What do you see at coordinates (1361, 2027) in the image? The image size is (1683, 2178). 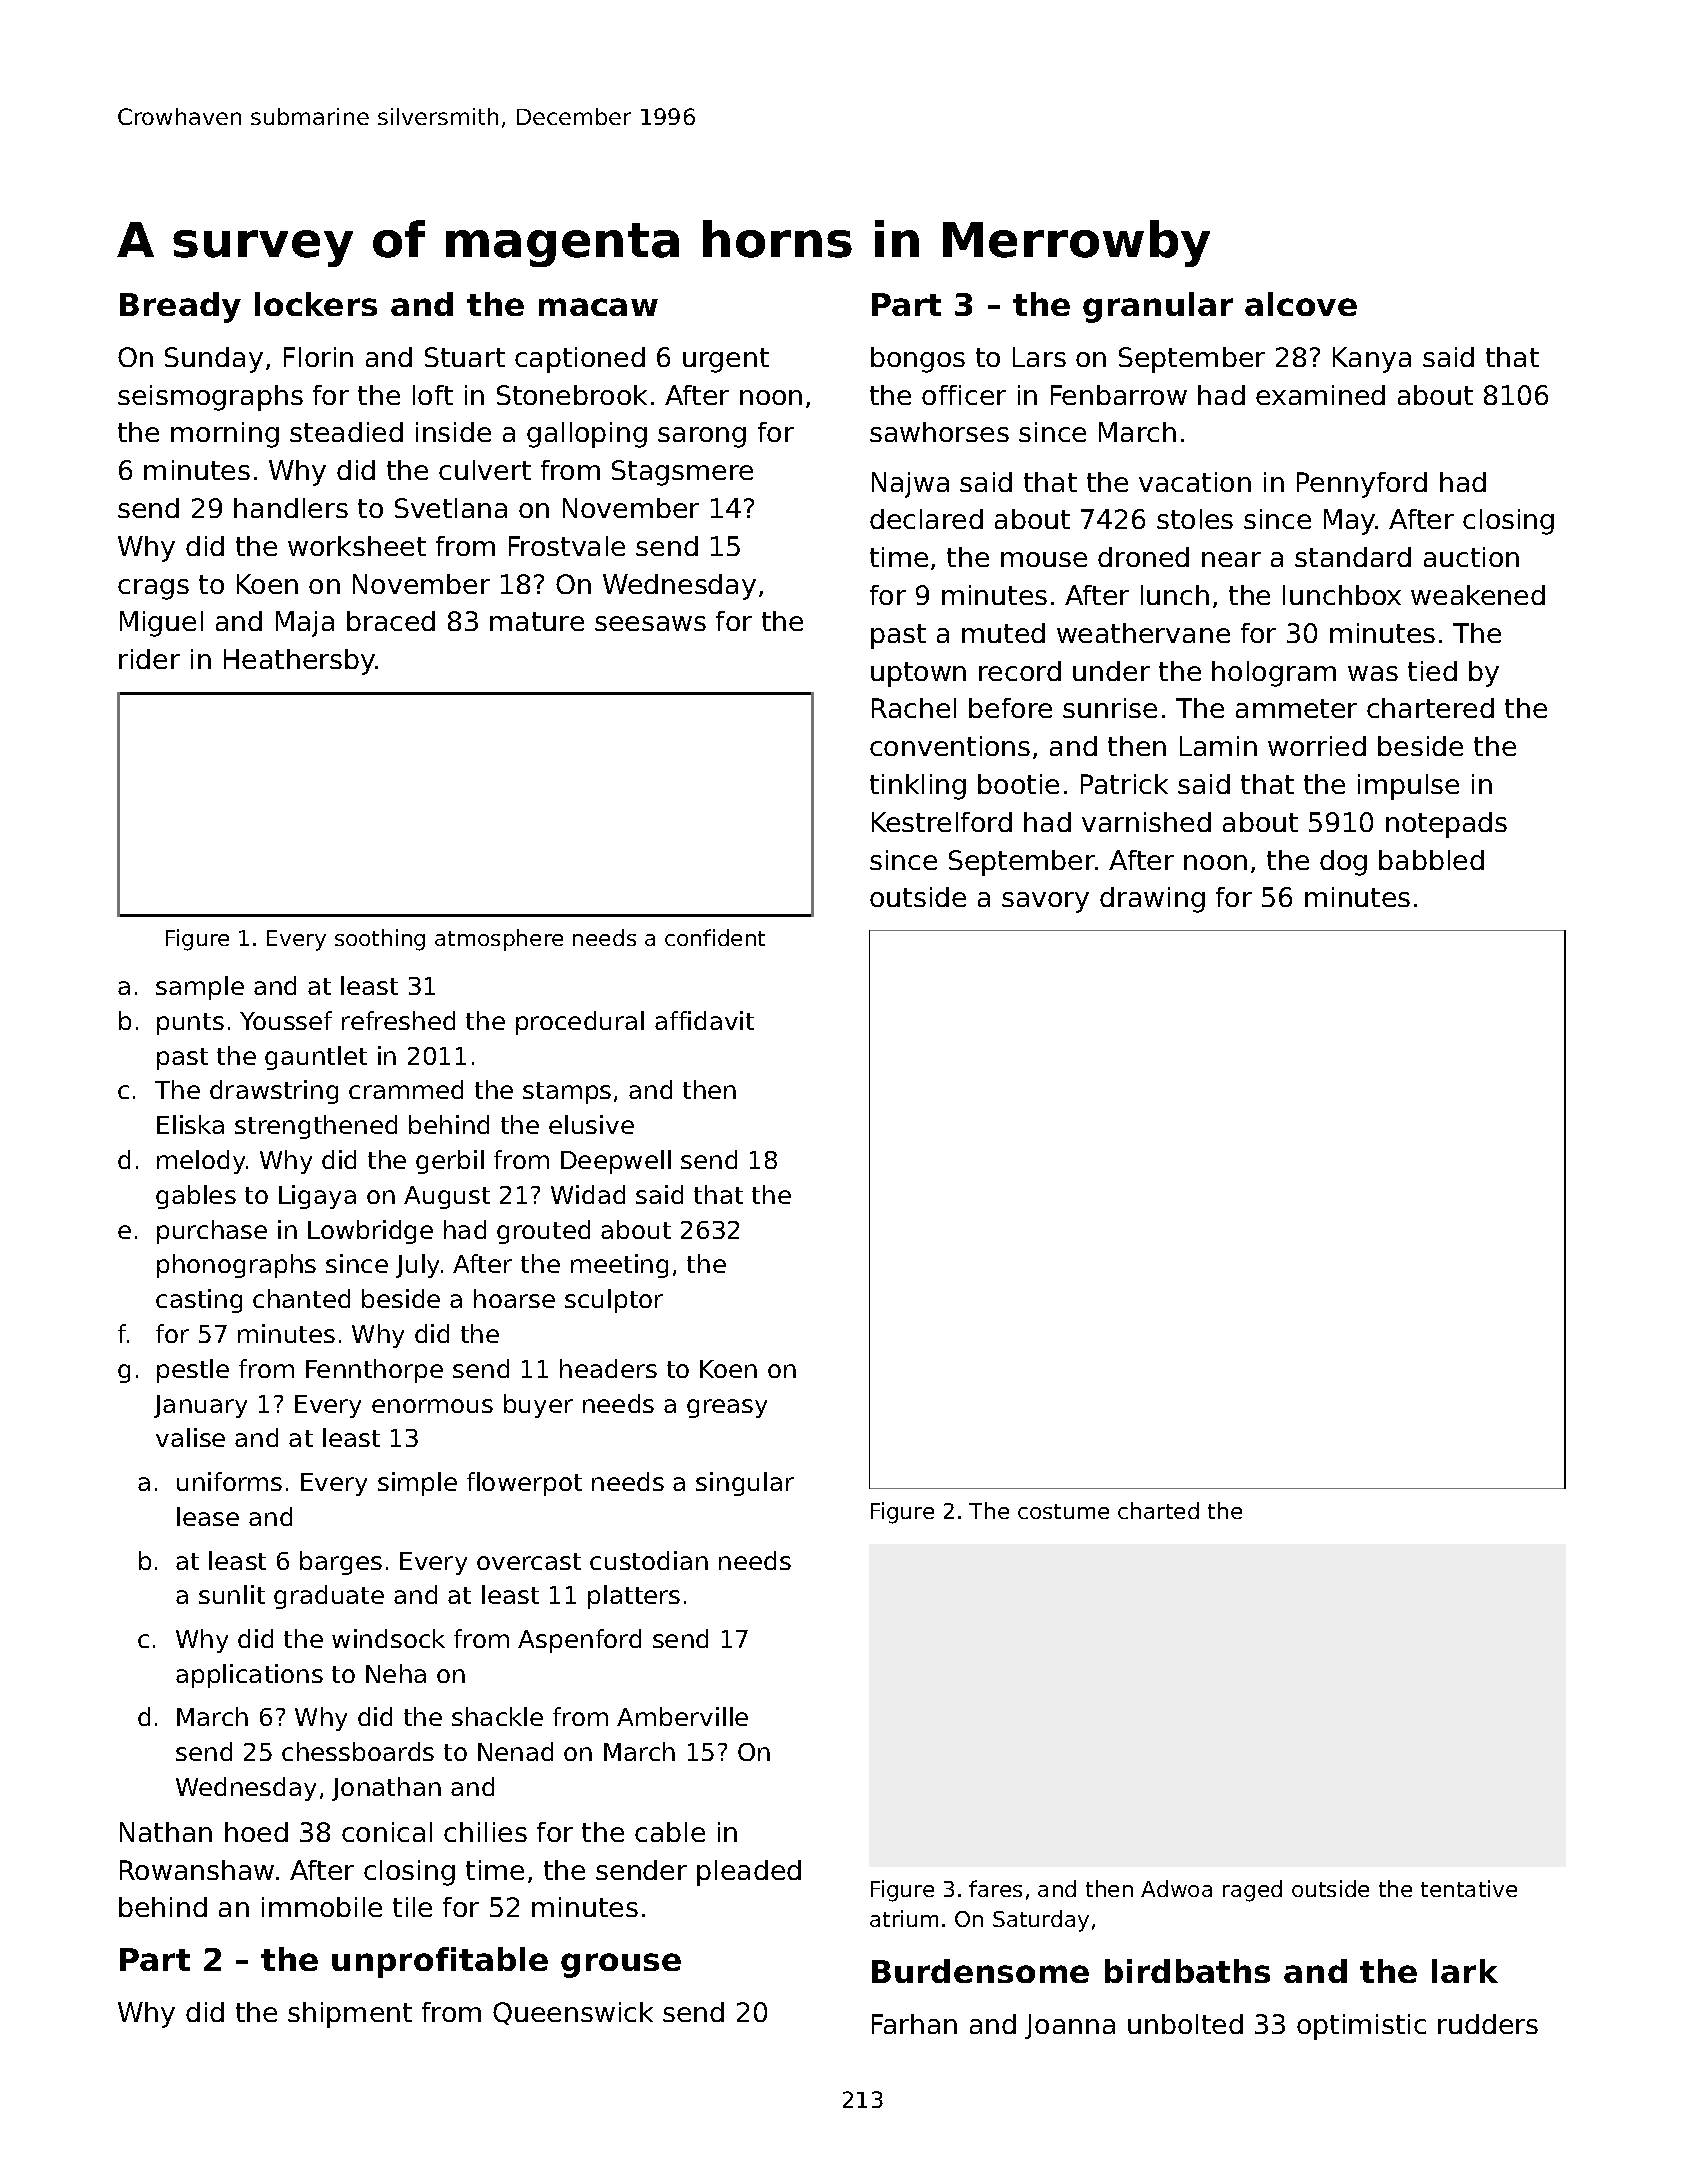 I see `optimistic` at bounding box center [1361, 2027].
